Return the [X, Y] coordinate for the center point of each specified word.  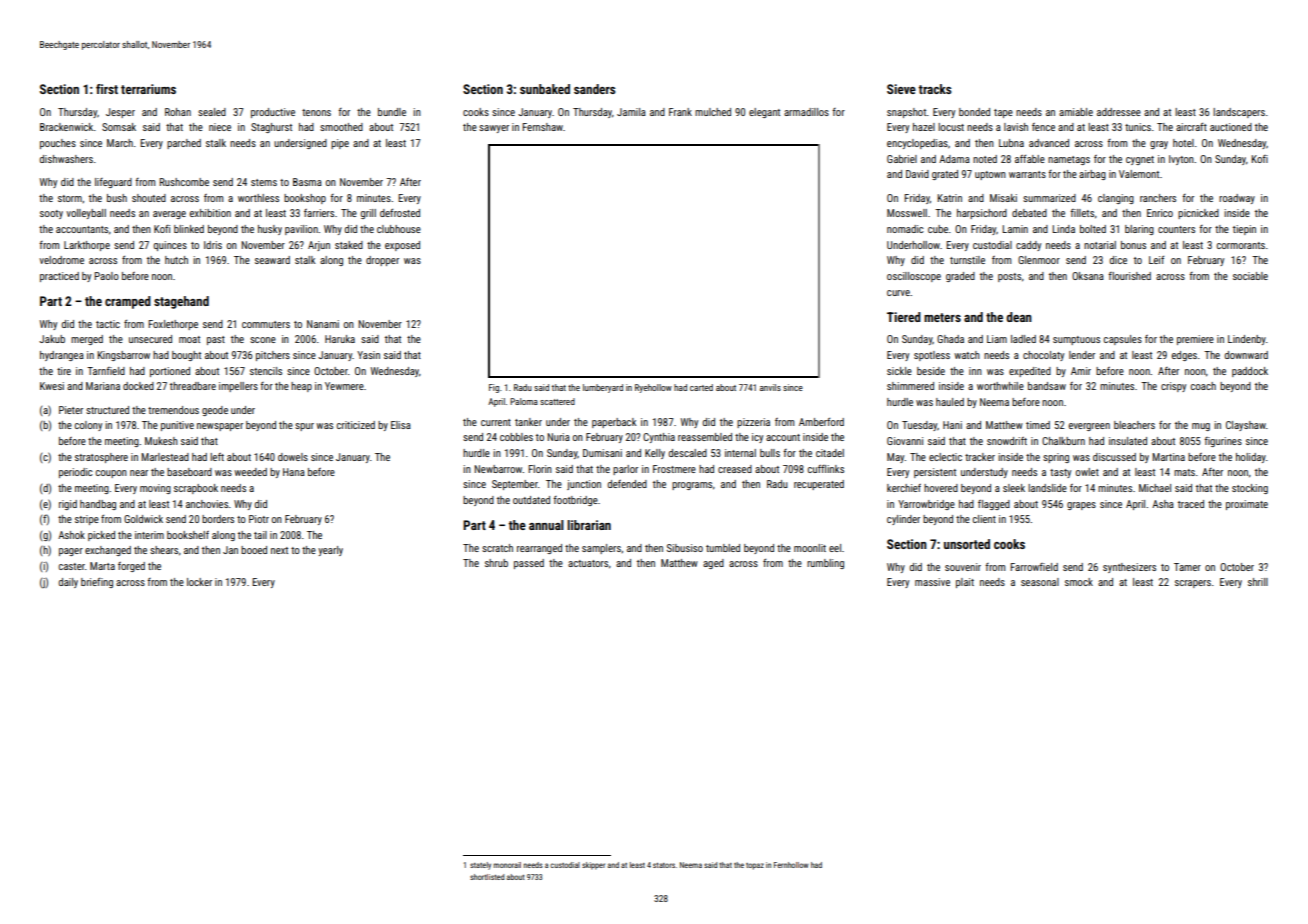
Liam [997, 339]
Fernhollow [791, 865]
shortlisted [487, 877]
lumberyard [603, 388]
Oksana [1088, 276]
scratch [497, 548]
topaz [755, 866]
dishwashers [66, 159]
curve [898, 293]
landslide [1047, 488]
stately [480, 866]
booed [254, 550]
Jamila [631, 112]
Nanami [323, 324]
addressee [1119, 112]
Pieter [71, 410]
